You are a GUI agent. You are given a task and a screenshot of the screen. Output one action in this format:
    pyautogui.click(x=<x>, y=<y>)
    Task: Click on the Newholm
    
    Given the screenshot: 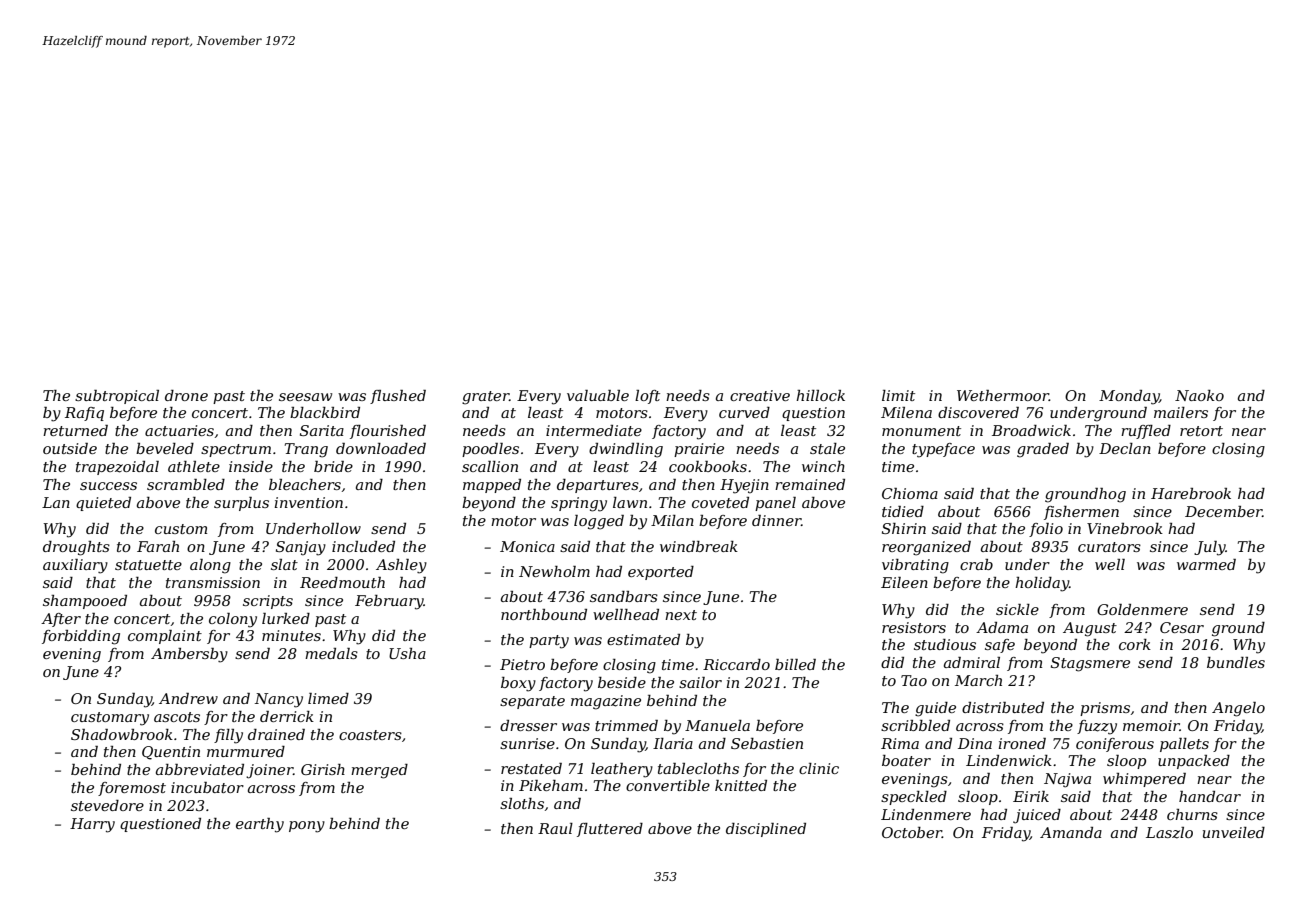 What is the action you would take?
    pyautogui.click(x=554, y=571)
